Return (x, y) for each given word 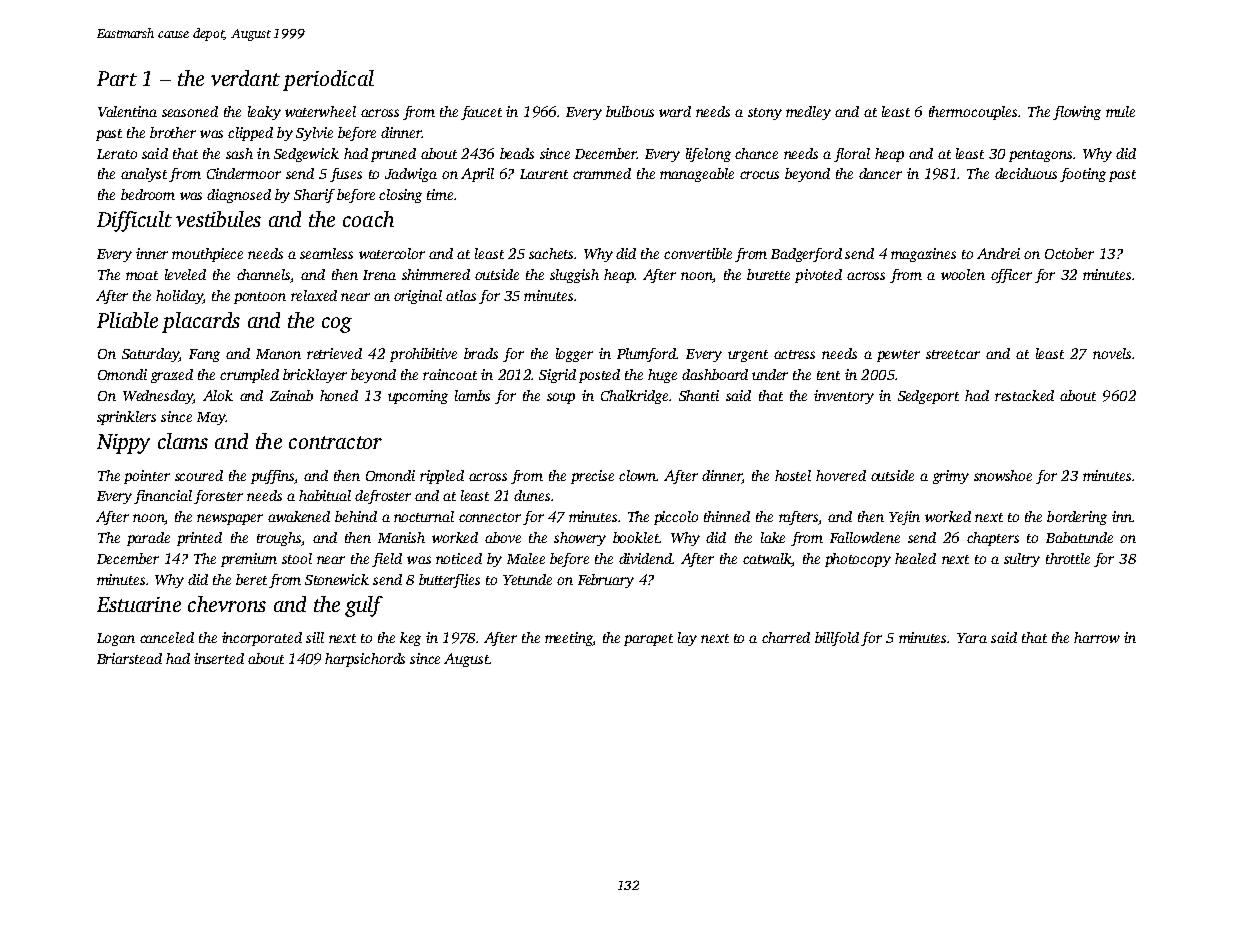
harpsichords (365, 660)
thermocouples (973, 113)
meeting (569, 639)
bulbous (630, 111)
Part (117, 78)
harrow (1097, 637)
